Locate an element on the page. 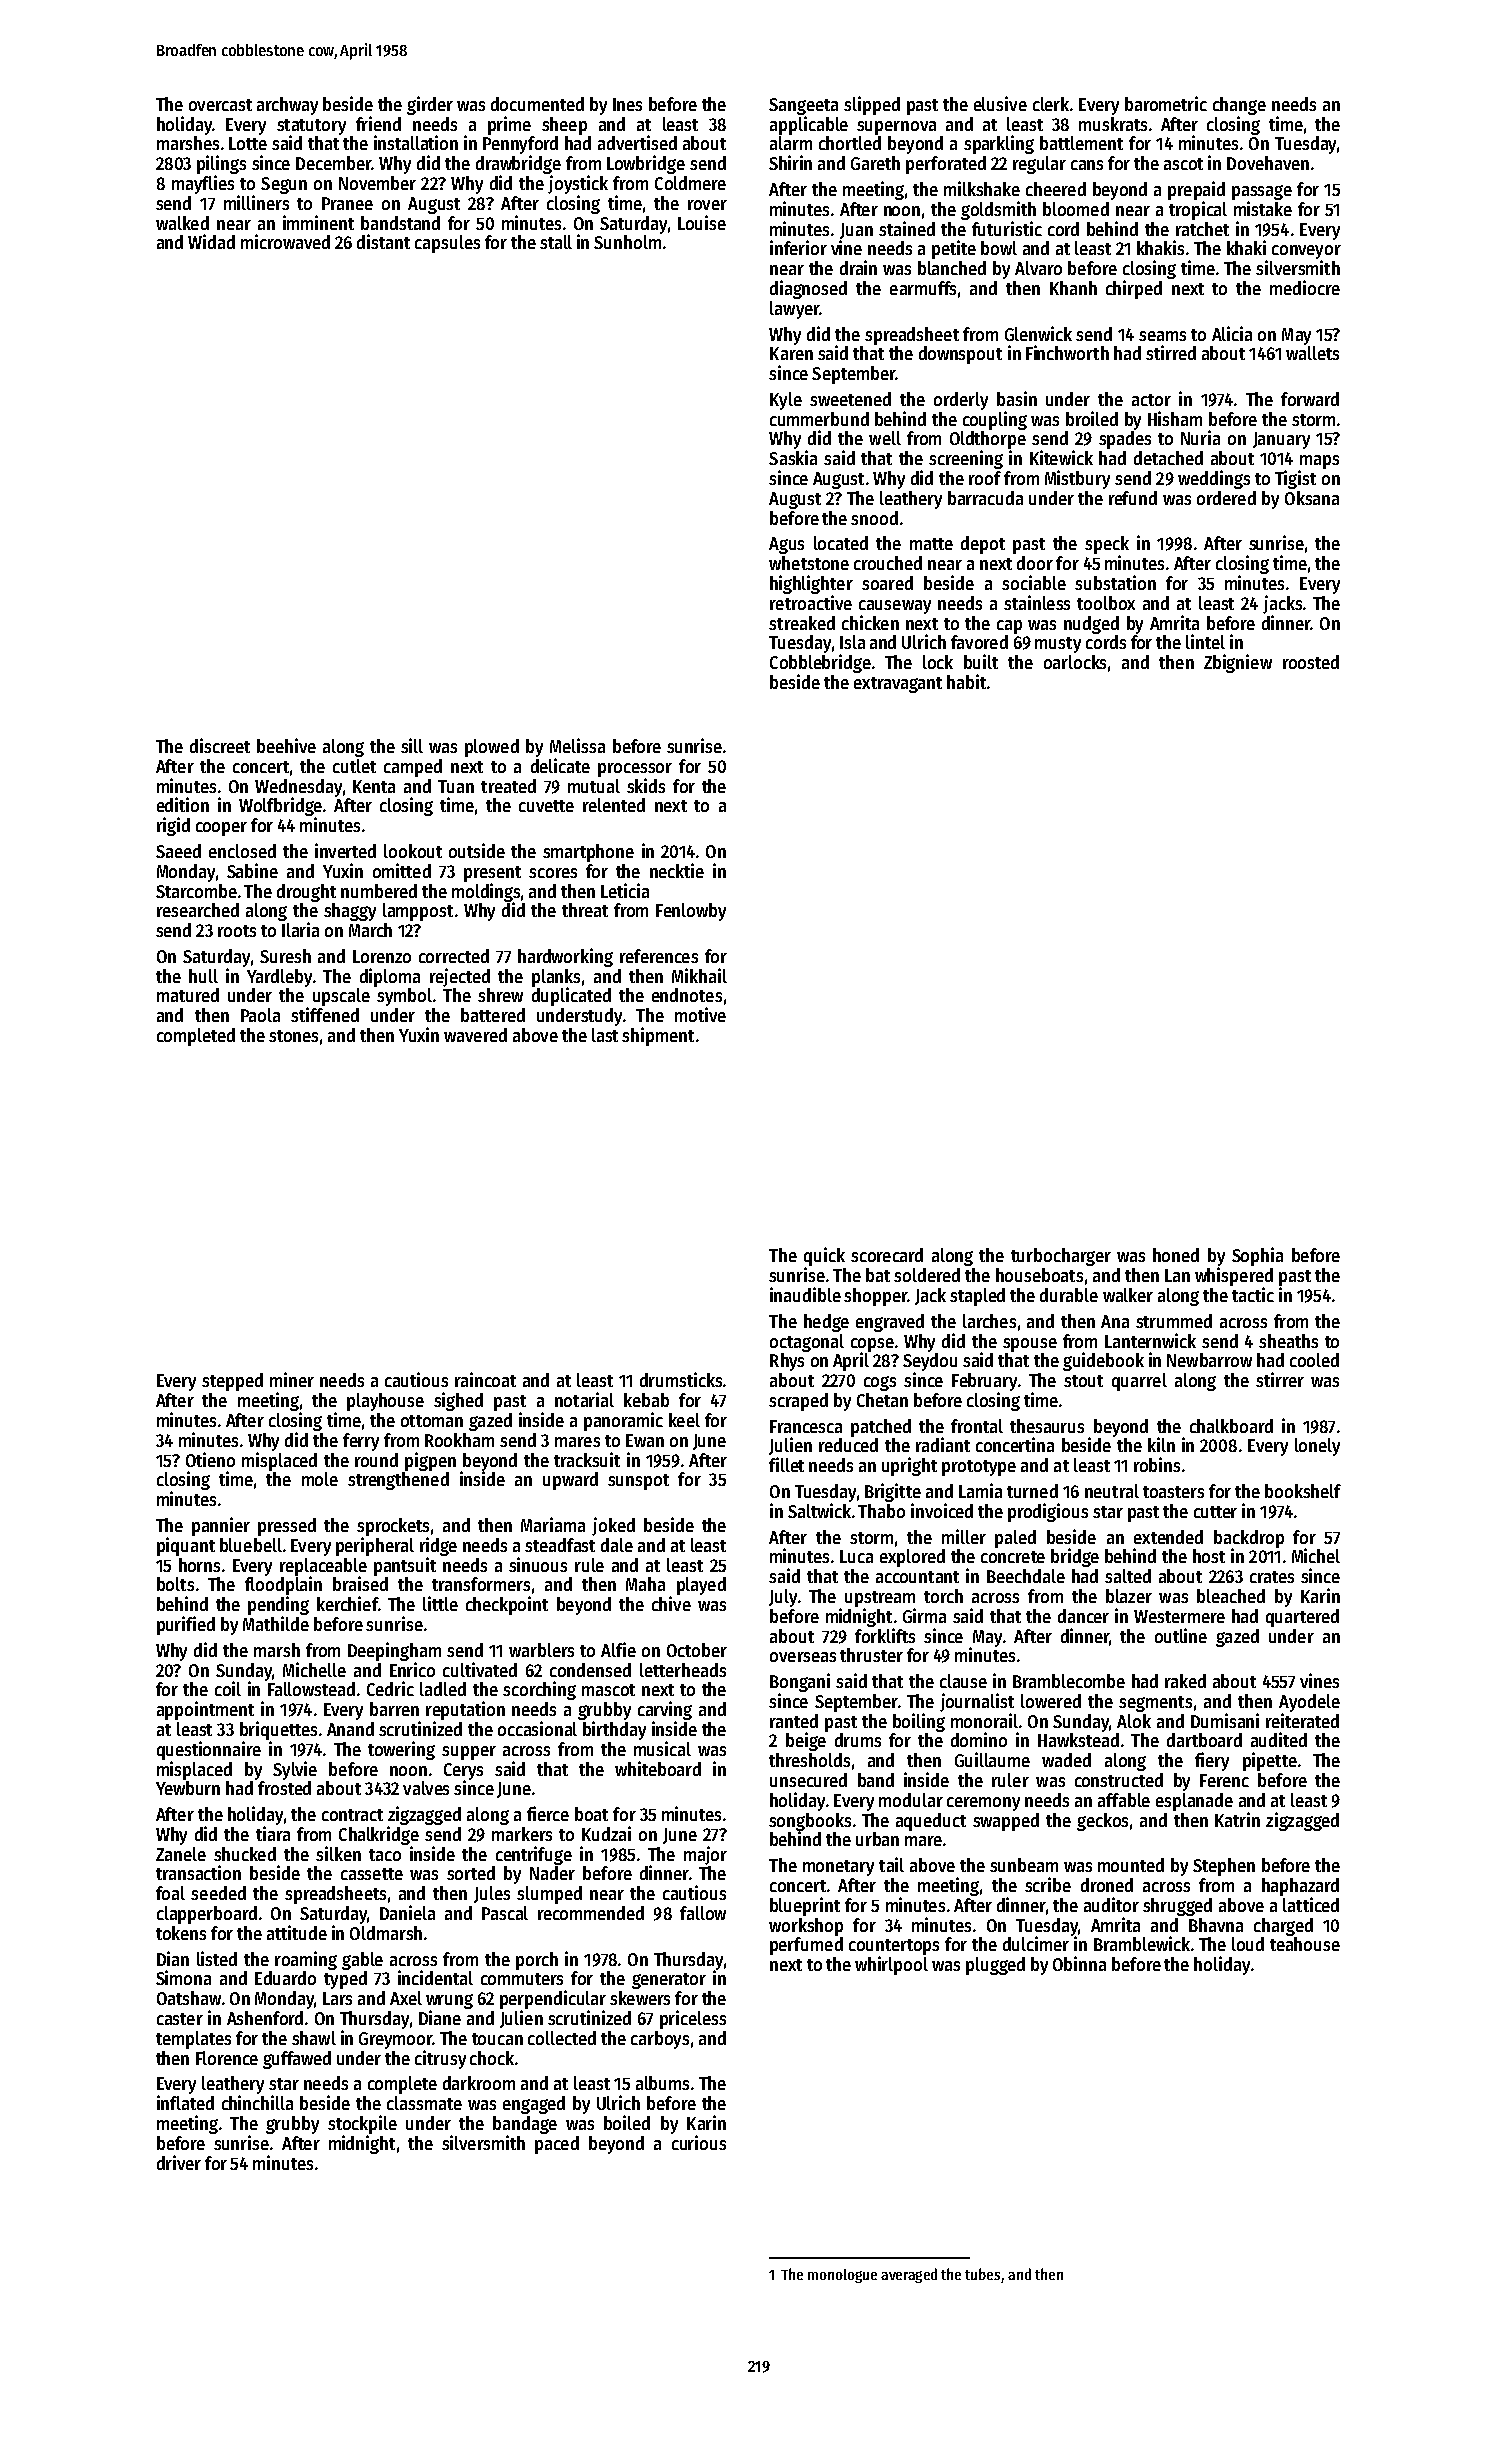 This image has height=2464, width=1496. Widad is located at coordinates (211, 241).
